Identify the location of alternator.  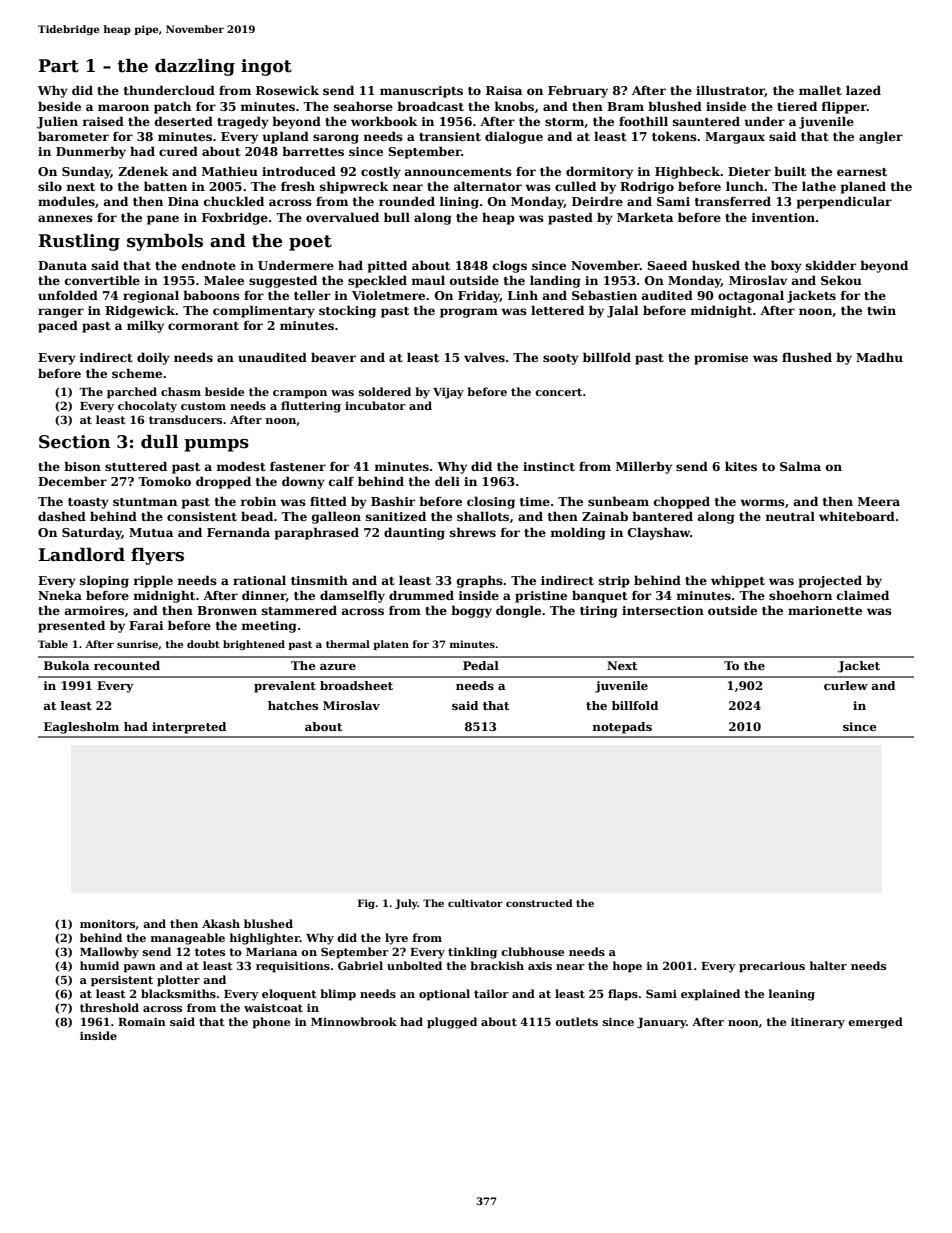
(488, 186).
